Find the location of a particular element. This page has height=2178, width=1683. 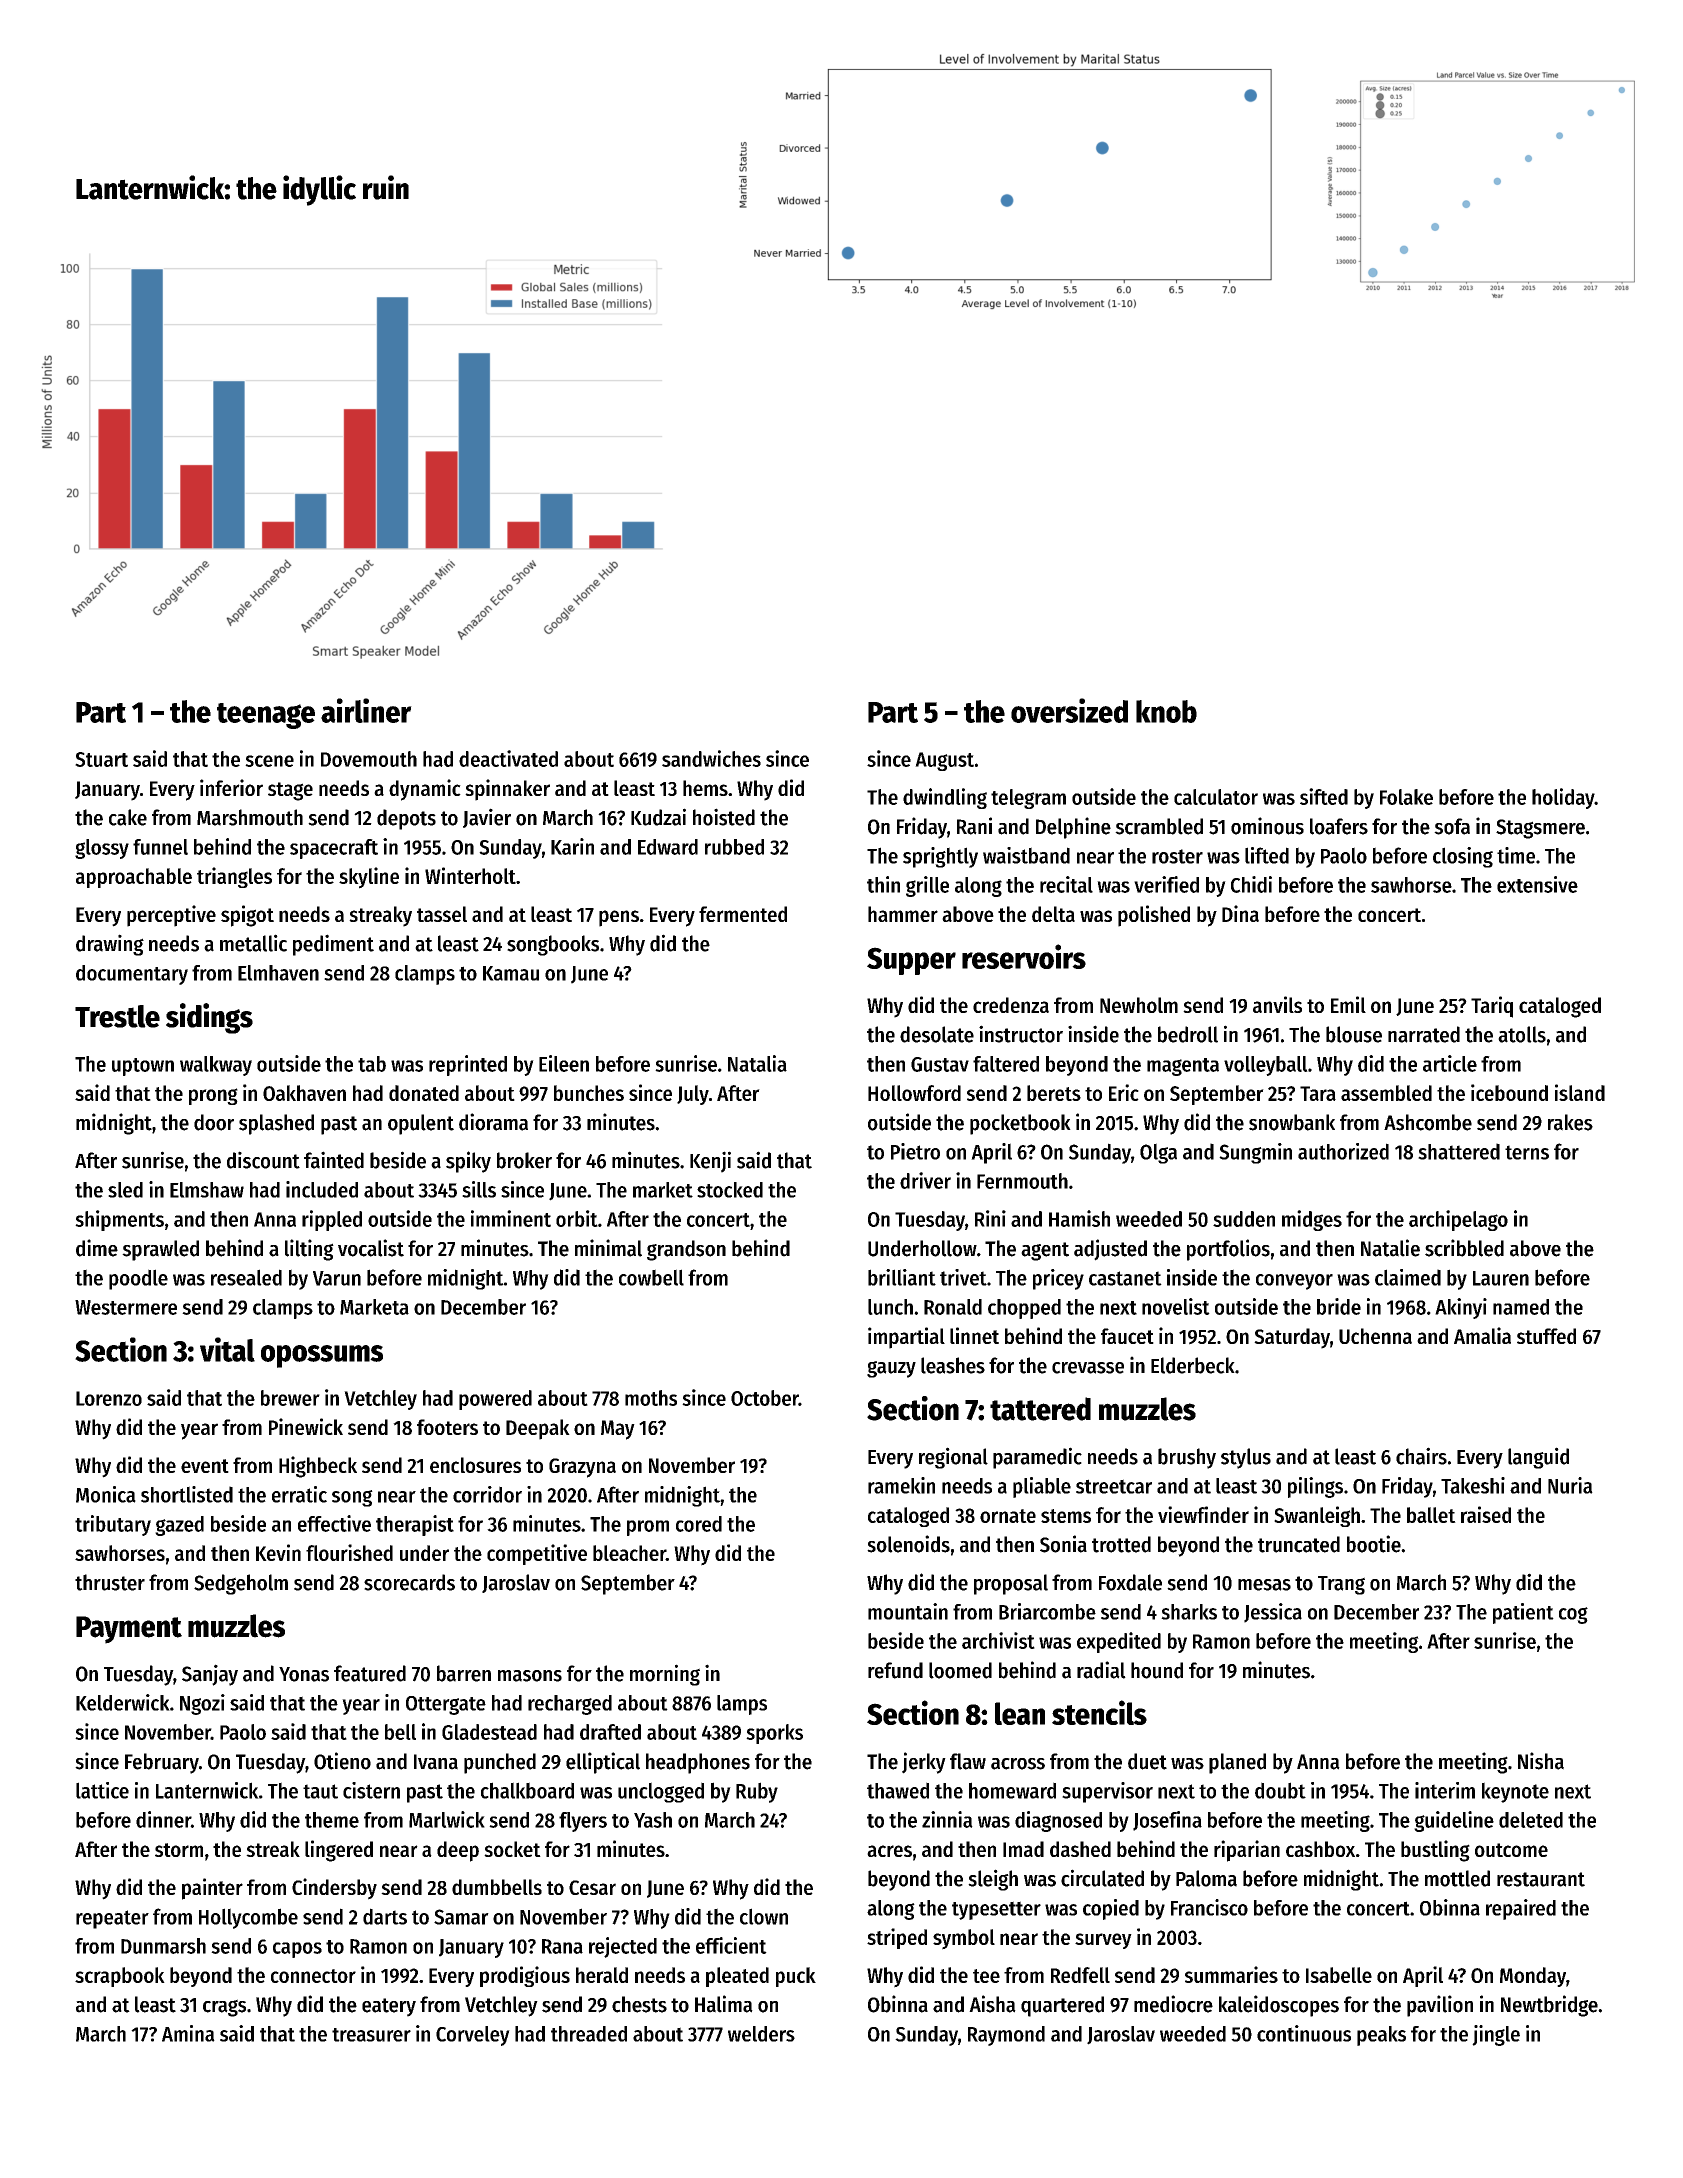

threaded is located at coordinates (589, 2034).
